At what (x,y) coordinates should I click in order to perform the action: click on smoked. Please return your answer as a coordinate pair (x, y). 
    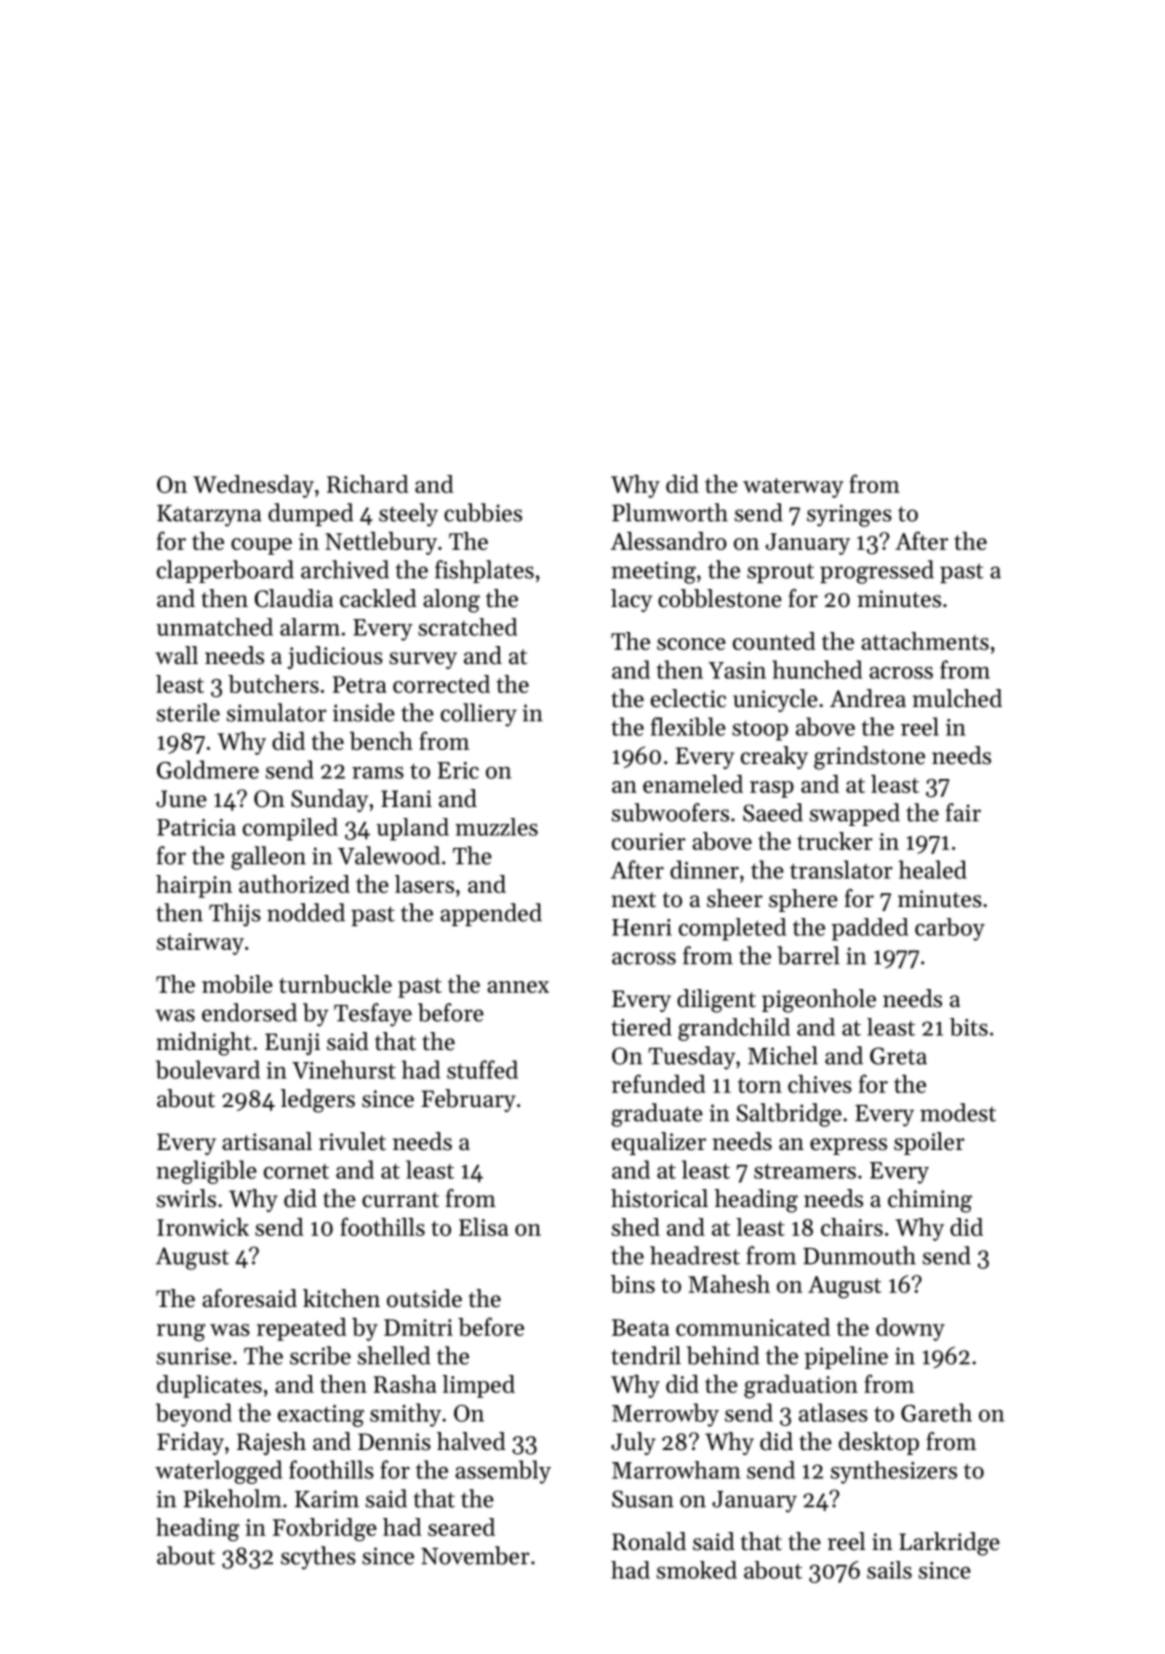
    Looking at the image, I should click on (697, 1570).
